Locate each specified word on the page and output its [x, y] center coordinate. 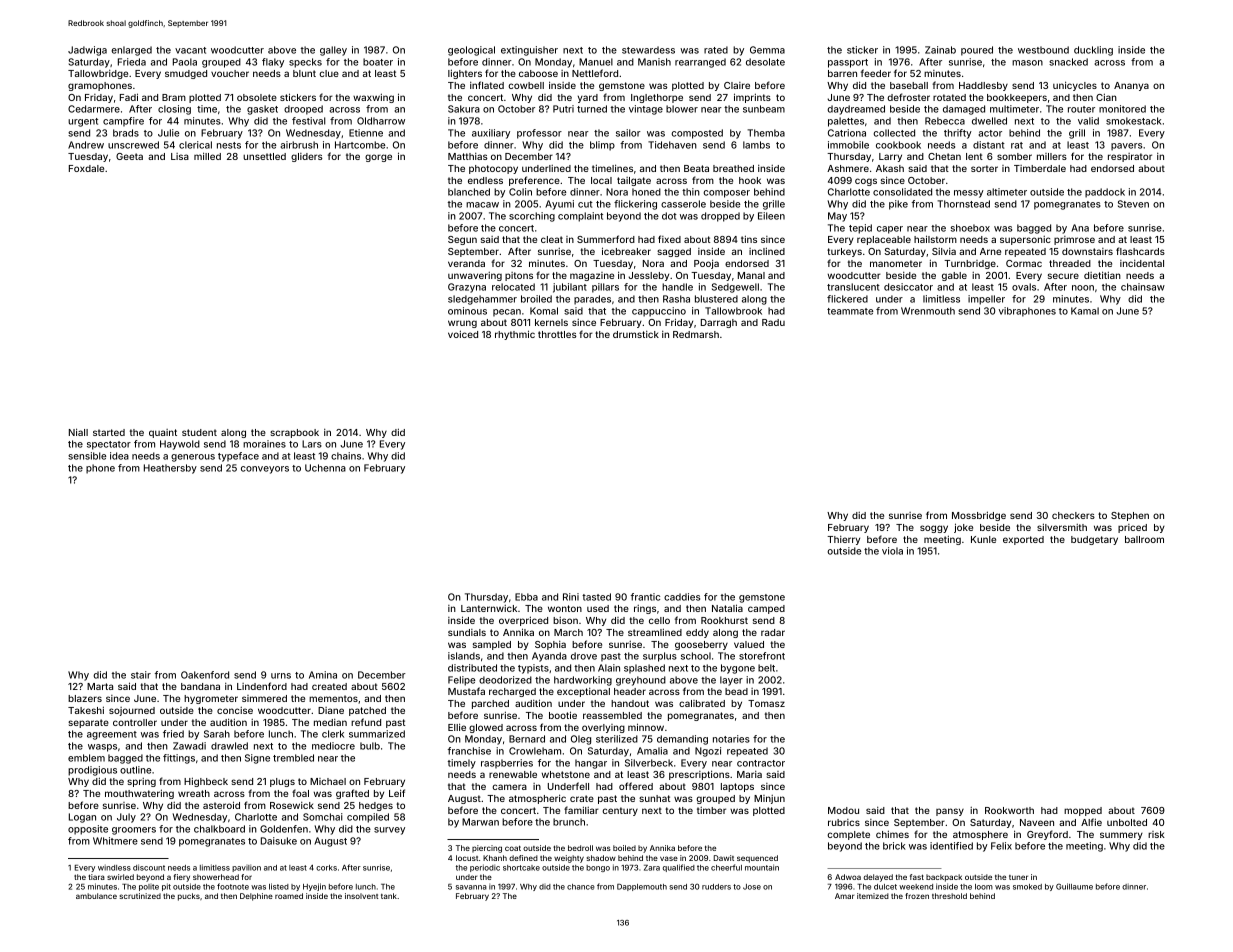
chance [581, 887]
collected [894, 133]
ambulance [96, 896]
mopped [1083, 811]
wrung [462, 324]
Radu [773, 322]
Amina [323, 675]
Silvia [944, 251]
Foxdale [86, 168]
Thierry [843, 540]
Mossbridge [979, 516]
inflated [487, 85]
